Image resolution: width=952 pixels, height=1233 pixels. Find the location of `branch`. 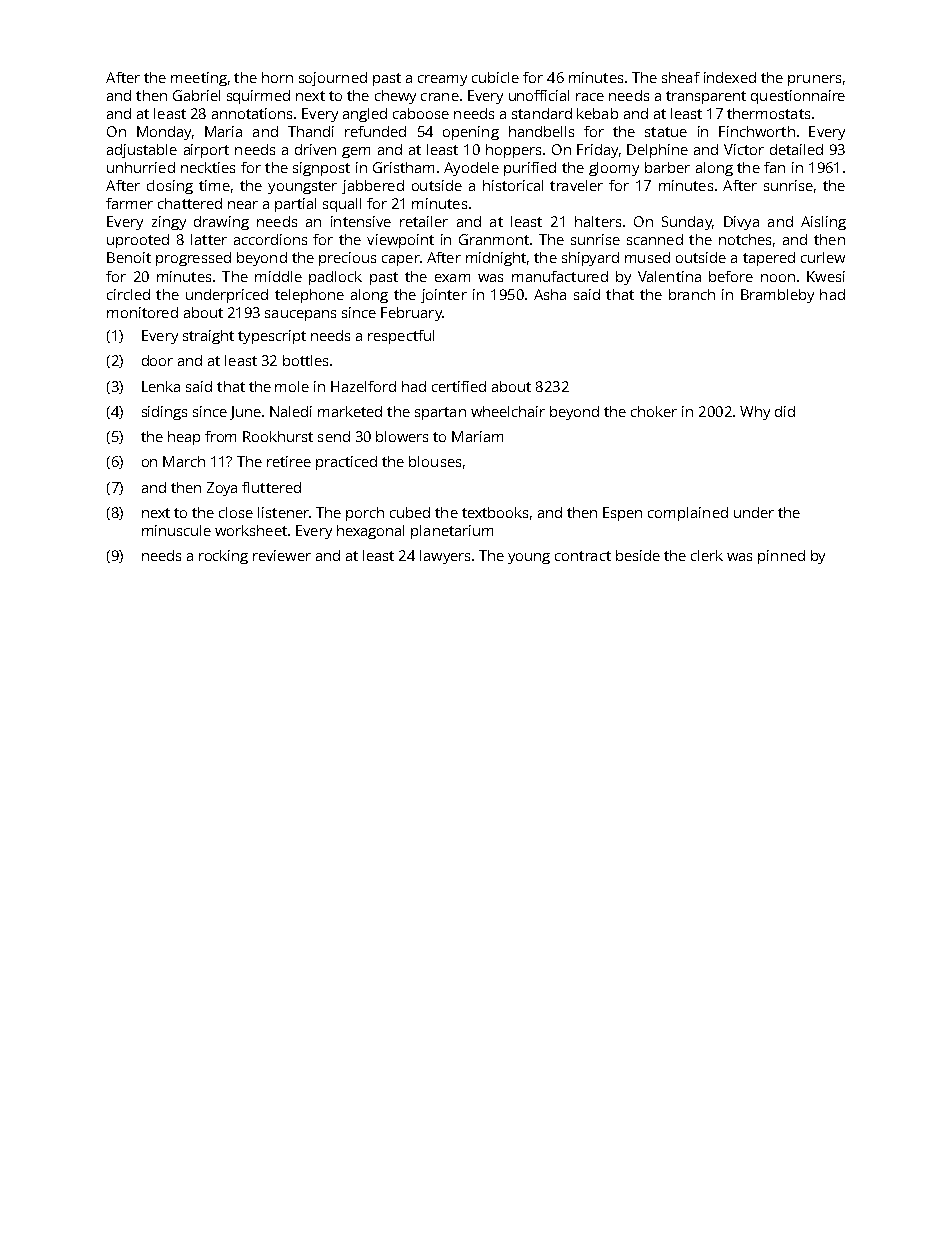

branch is located at coordinates (692, 294).
